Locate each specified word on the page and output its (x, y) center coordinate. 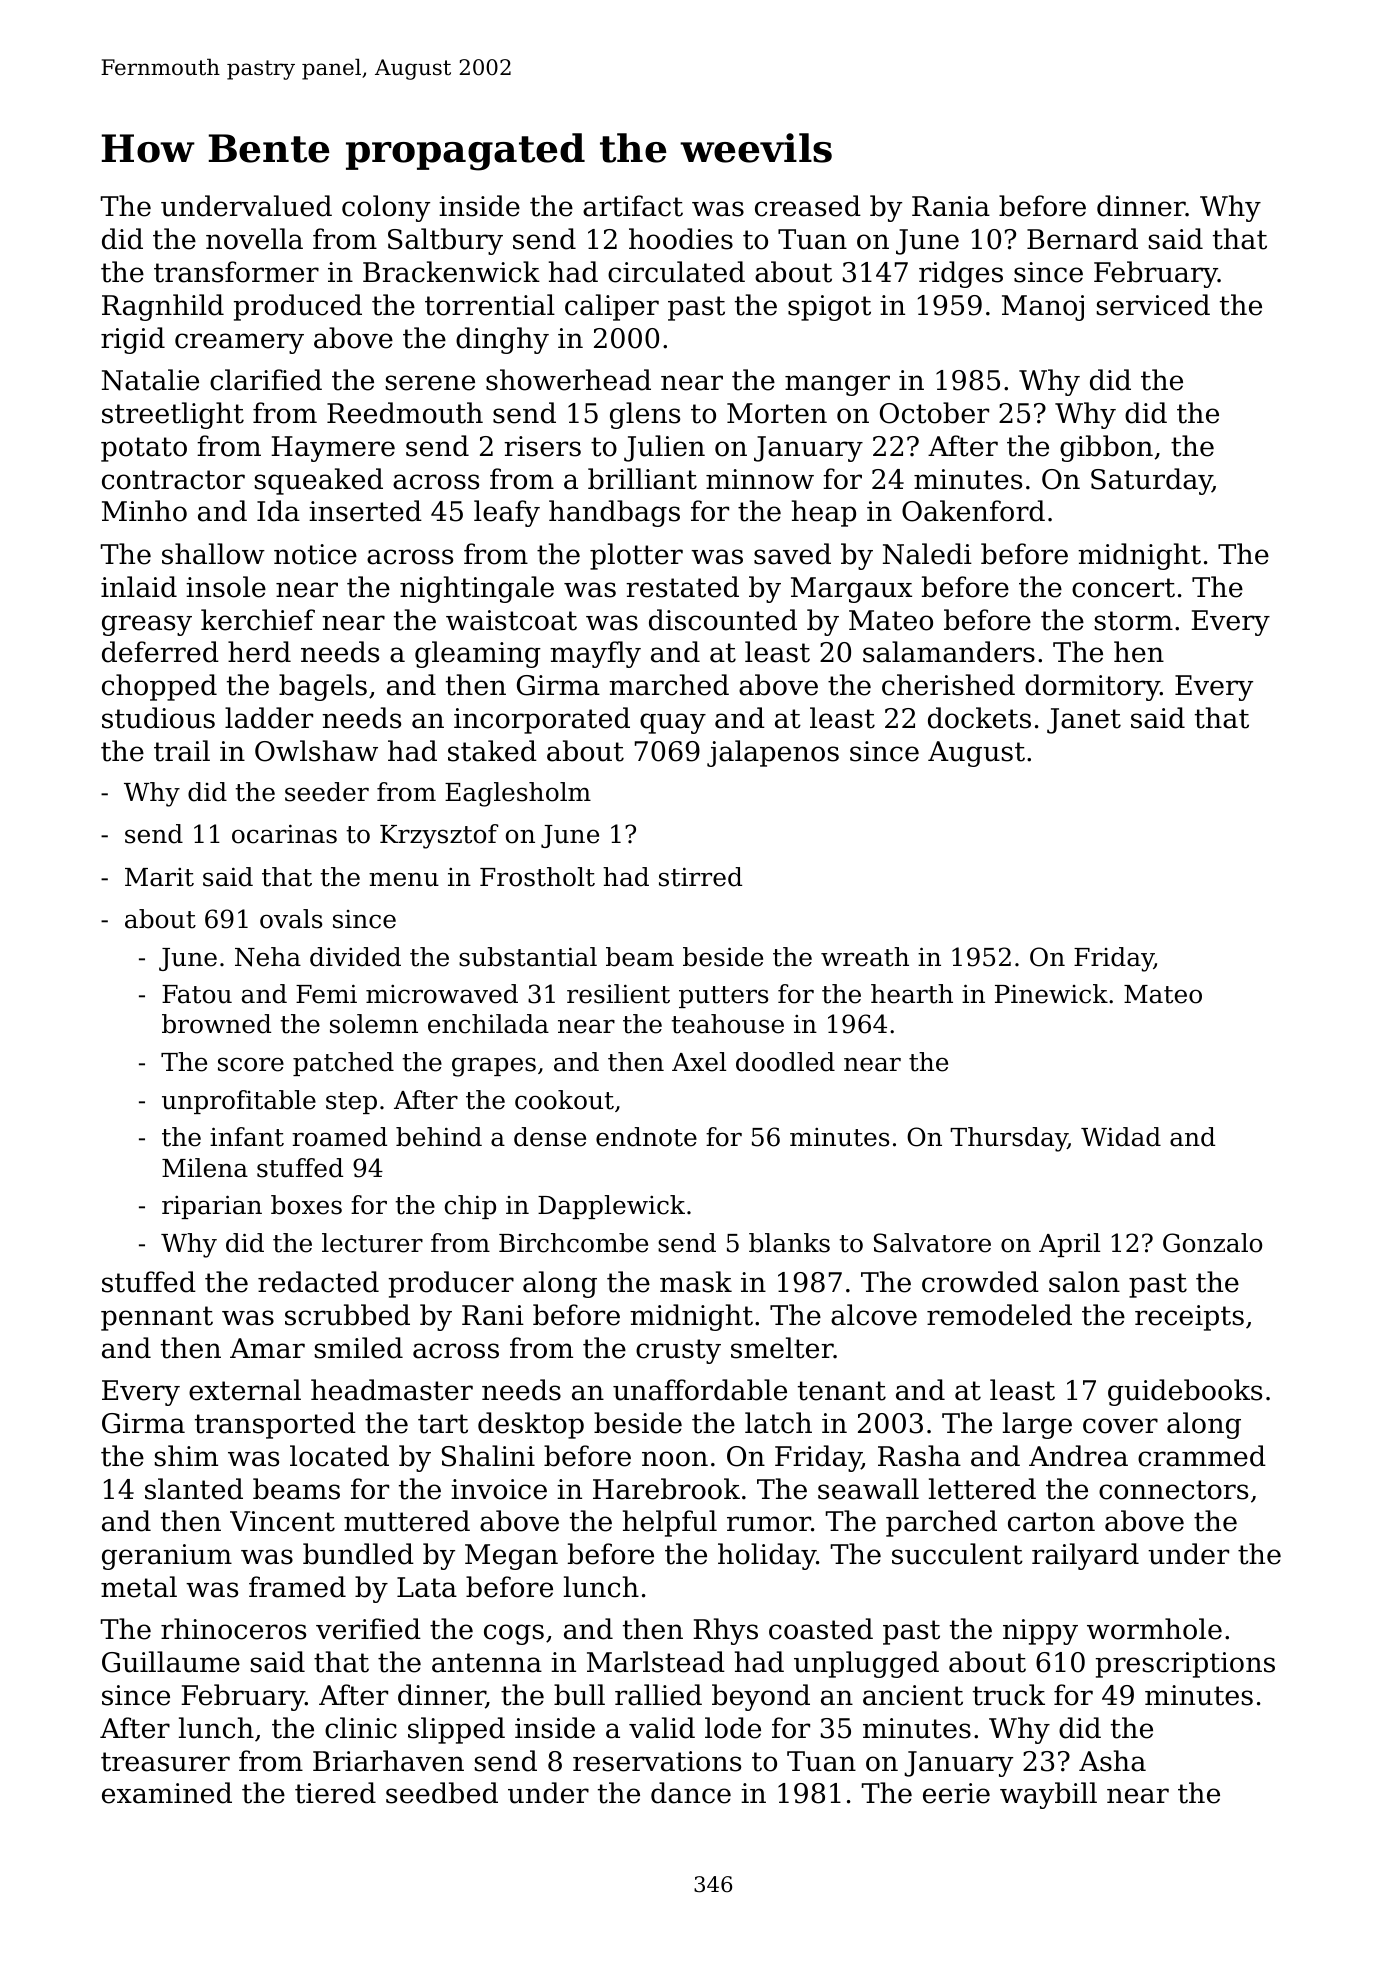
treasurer (165, 1762)
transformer (236, 272)
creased (808, 206)
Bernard (1082, 239)
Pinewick (1051, 994)
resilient (618, 994)
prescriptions (1185, 1665)
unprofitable (239, 1102)
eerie (956, 1793)
